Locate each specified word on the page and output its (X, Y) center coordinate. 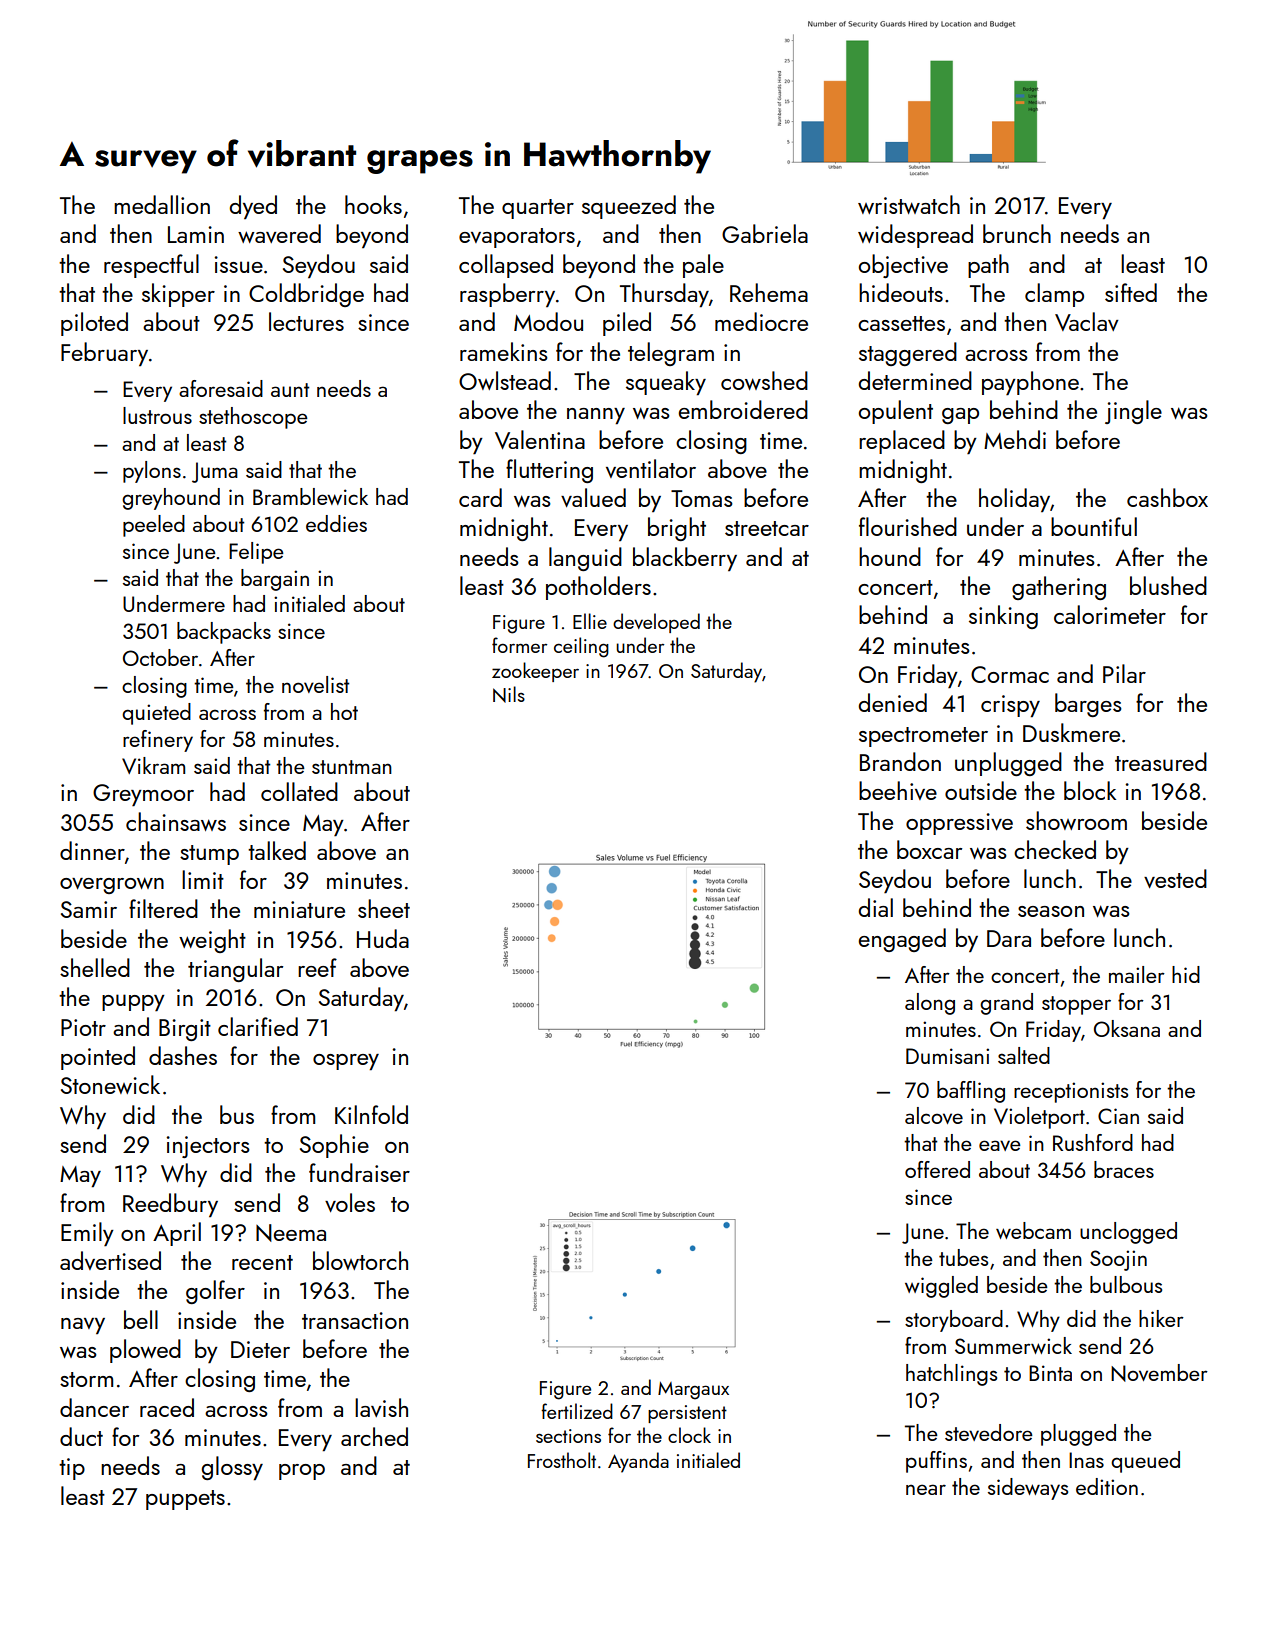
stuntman (352, 767)
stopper (1076, 1005)
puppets (185, 1500)
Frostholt (562, 1460)
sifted (1131, 292)
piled (627, 324)
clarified (258, 1026)
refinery (158, 741)
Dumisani (947, 1056)
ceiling (581, 647)
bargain (275, 580)
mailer (1137, 974)
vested (1175, 878)
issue (238, 264)
